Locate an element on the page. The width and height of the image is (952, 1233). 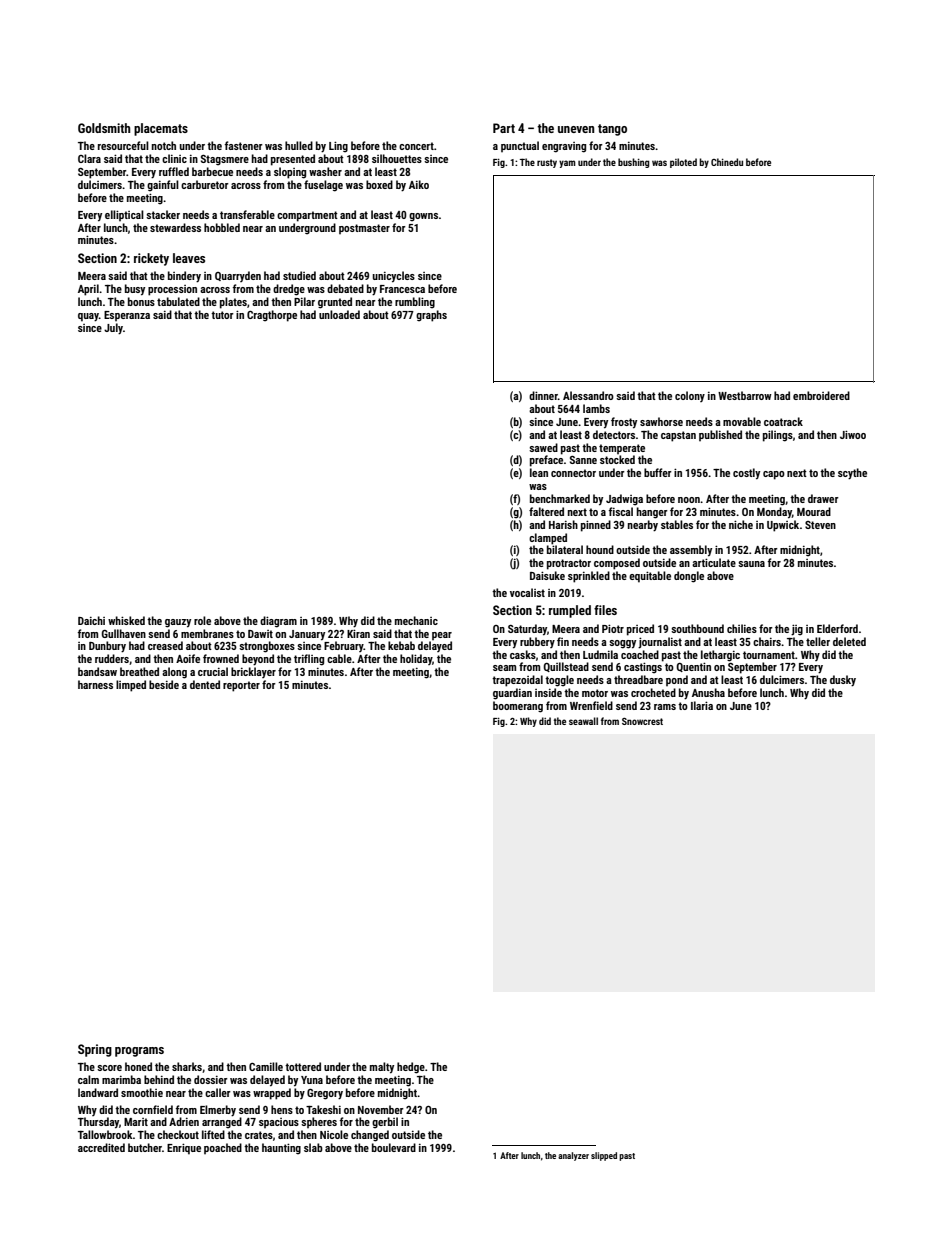
dusky is located at coordinates (843, 681).
